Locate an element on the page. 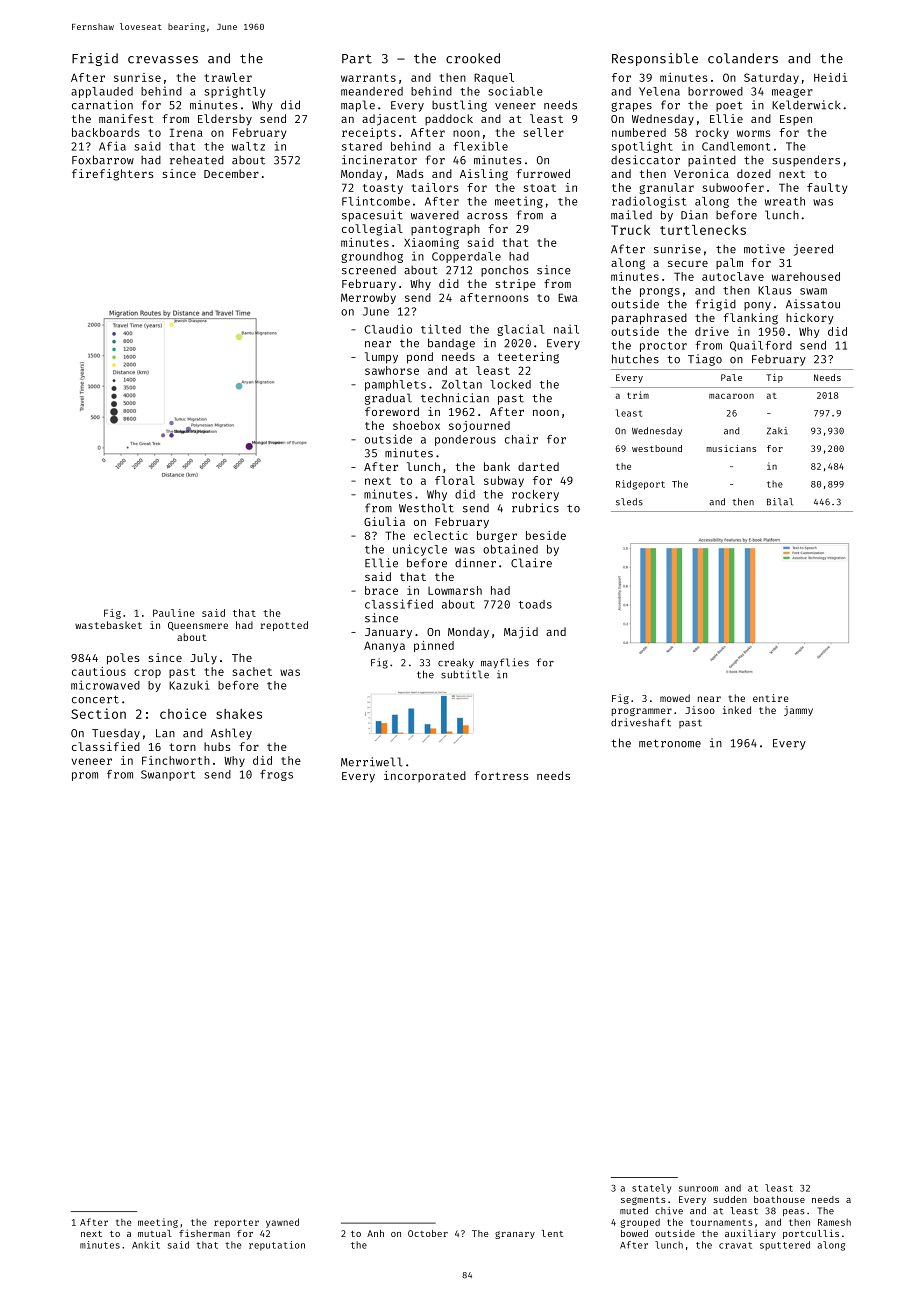  choice is located at coordinates (183, 713).
